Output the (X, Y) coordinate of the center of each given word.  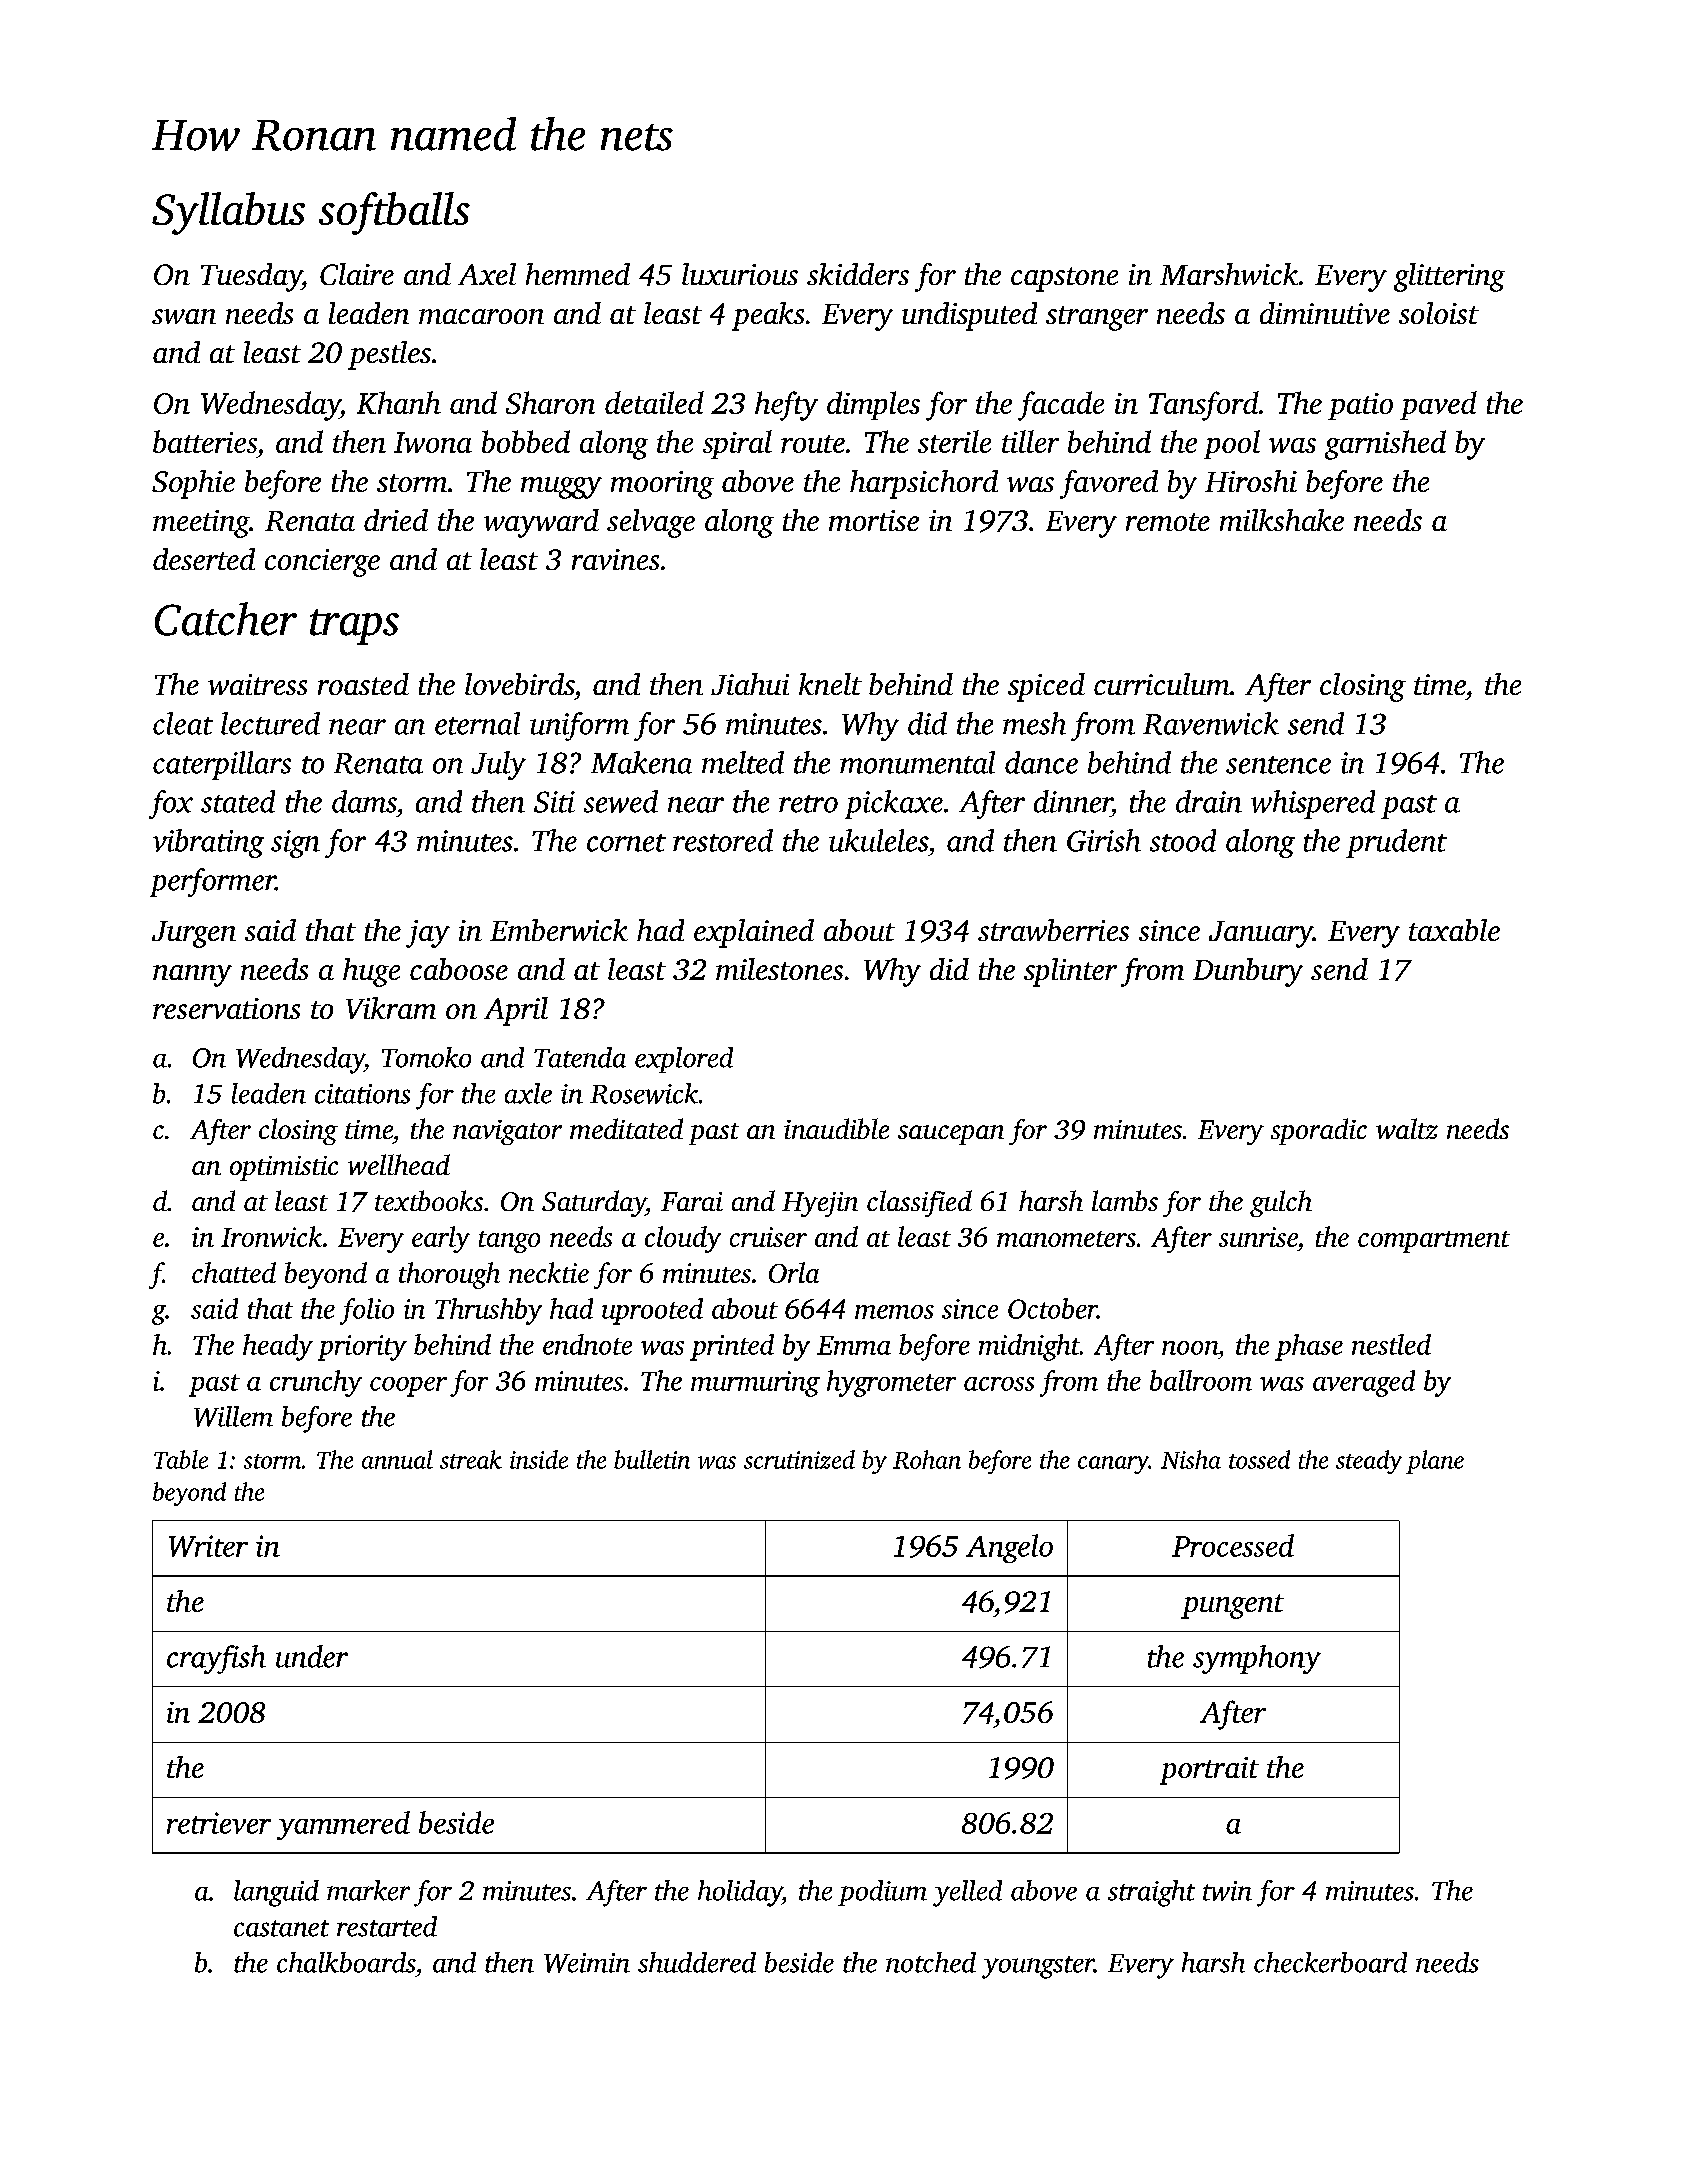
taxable (1454, 930)
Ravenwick (1211, 723)
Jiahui (750, 684)
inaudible (836, 1128)
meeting (201, 524)
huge (371, 972)
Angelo (1009, 1548)
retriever (219, 1823)
